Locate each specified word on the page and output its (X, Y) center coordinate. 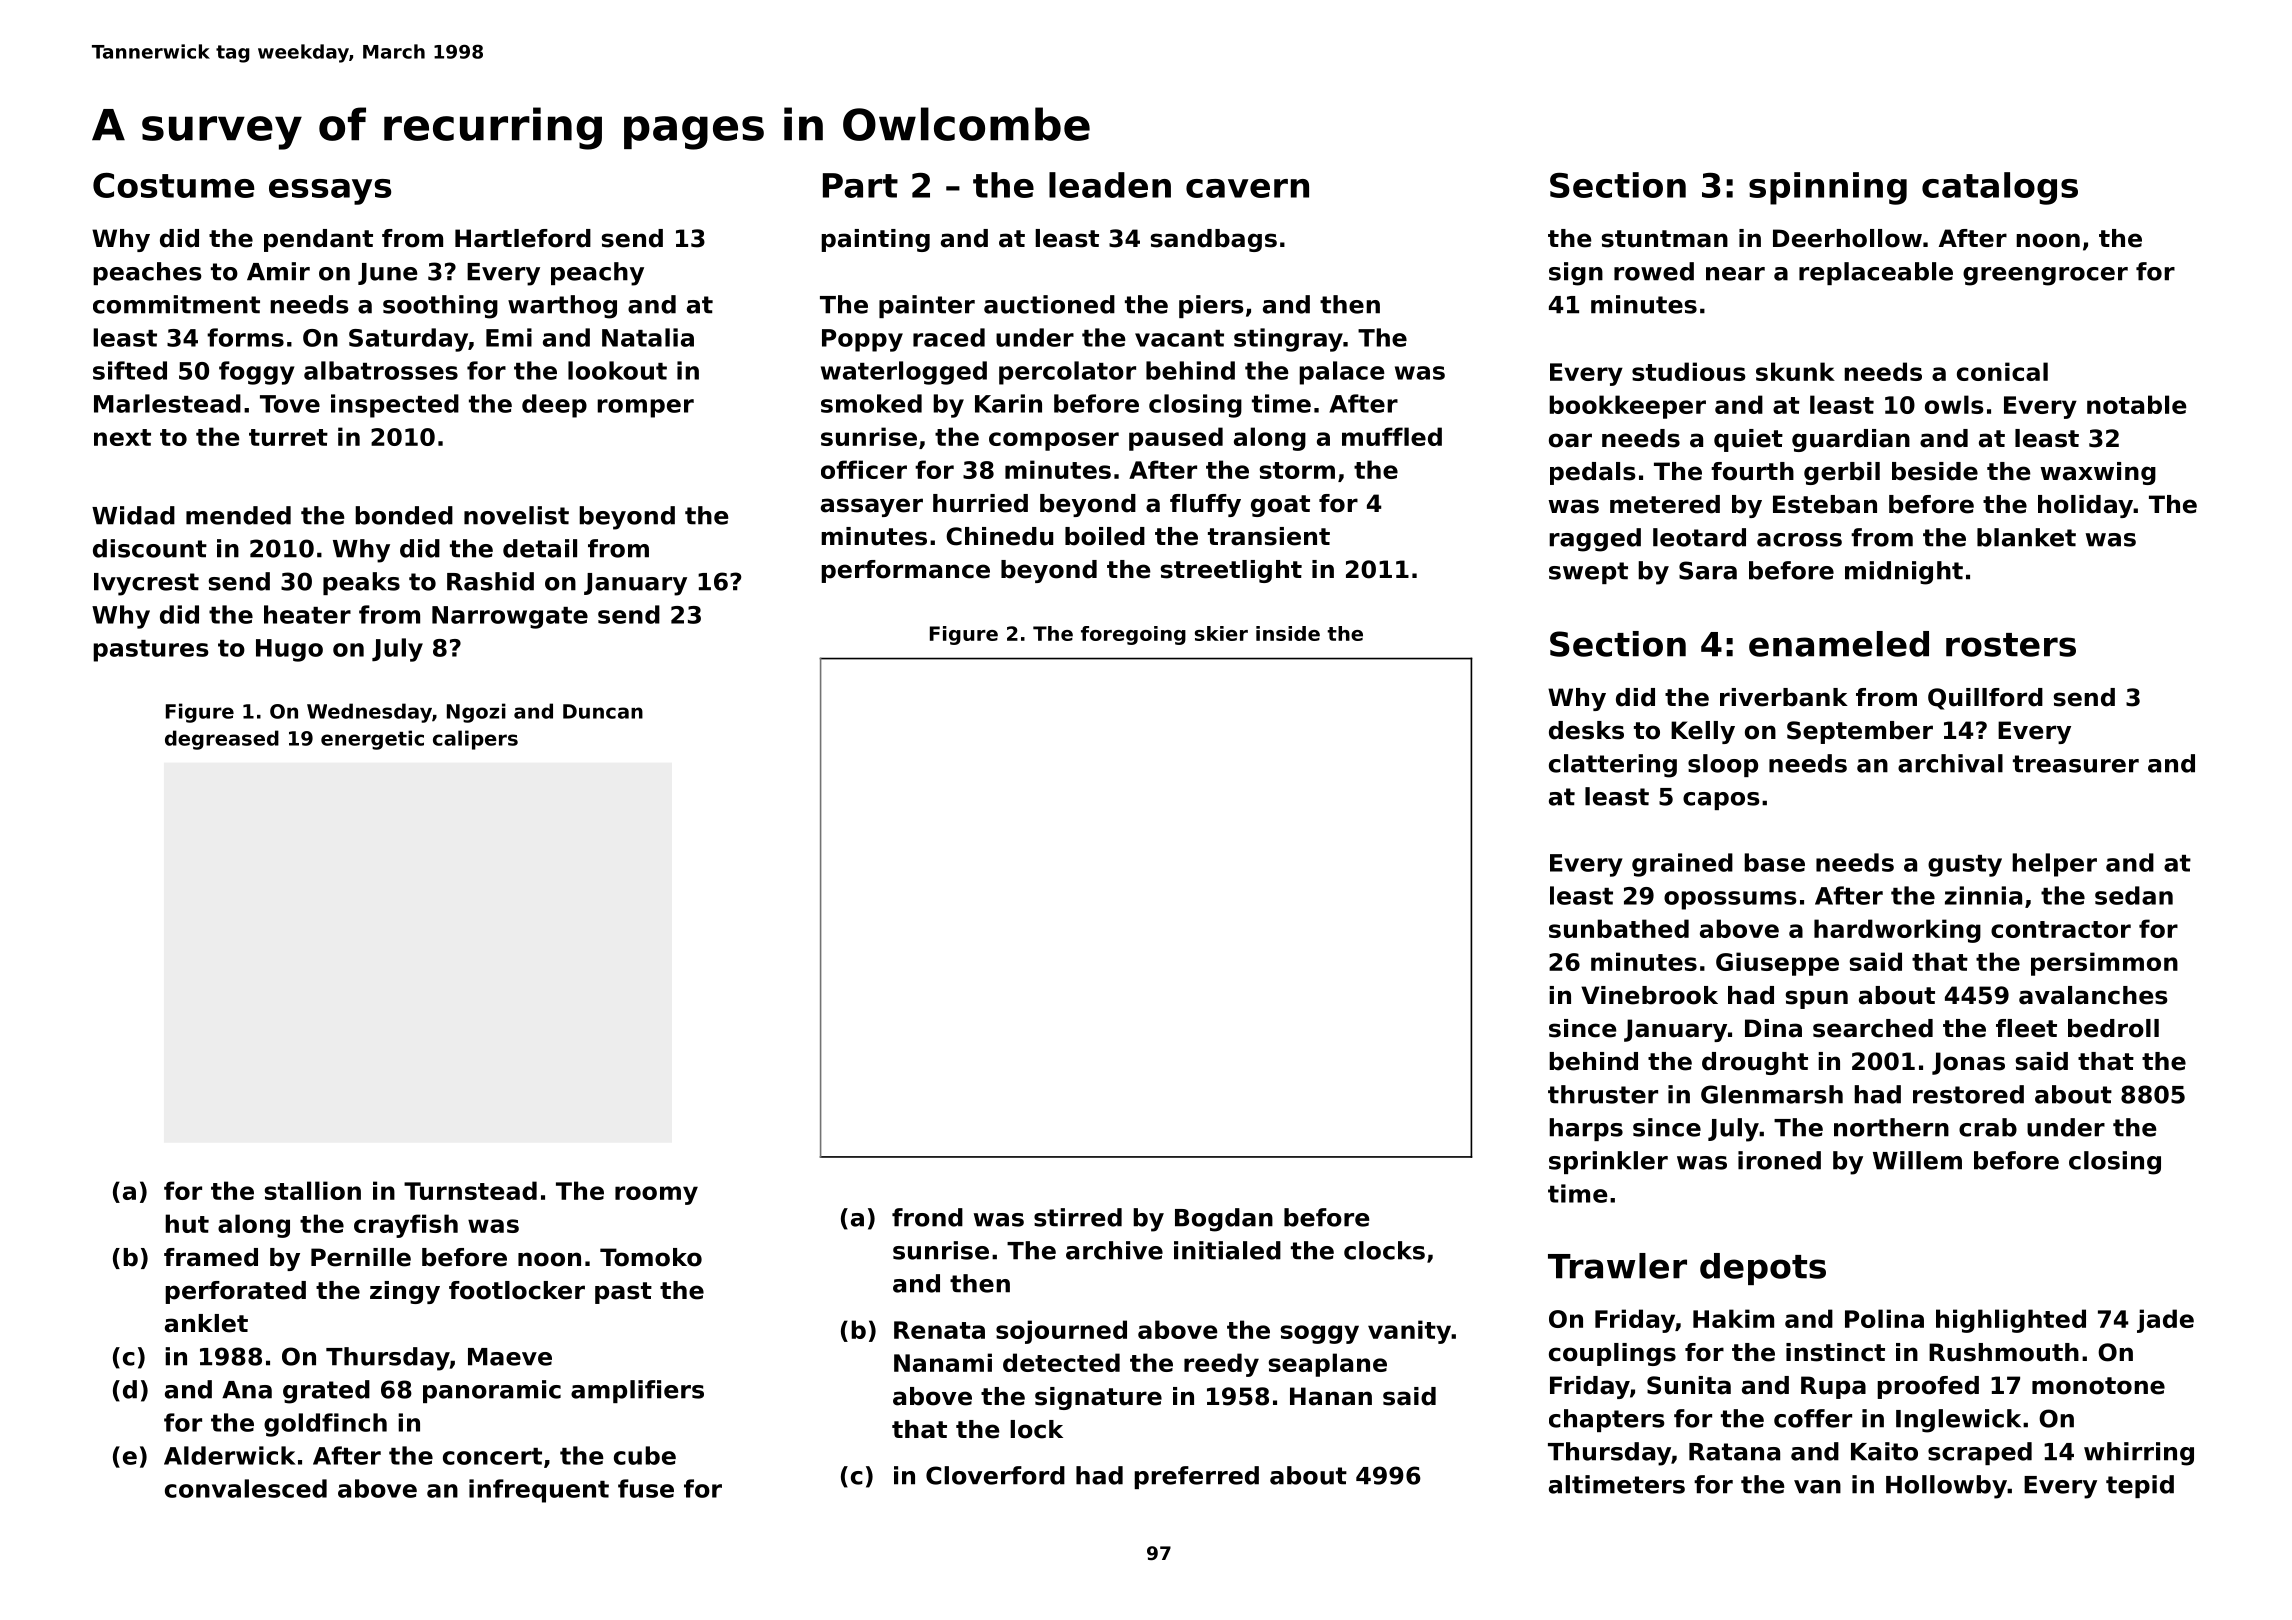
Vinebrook (1649, 995)
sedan (2134, 895)
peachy (597, 274)
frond (927, 1217)
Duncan (603, 711)
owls (1954, 404)
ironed (1779, 1160)
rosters (2011, 645)
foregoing (1133, 635)
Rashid (490, 581)
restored (1968, 1094)
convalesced (246, 1488)
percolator (1067, 373)
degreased (222, 740)
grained (1682, 865)
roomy (656, 1195)
